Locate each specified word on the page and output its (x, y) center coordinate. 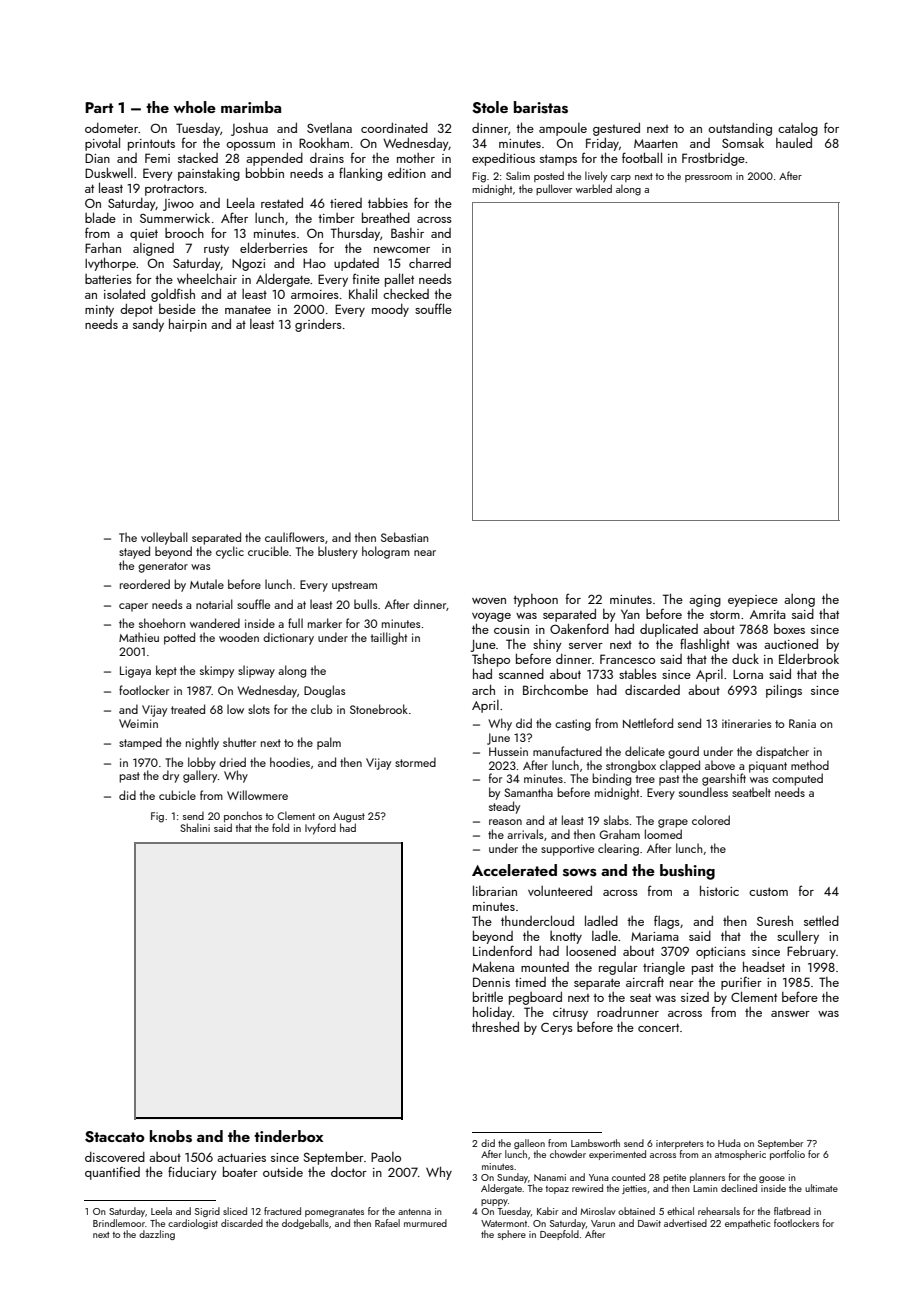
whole (194, 107)
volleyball (164, 538)
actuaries (241, 1157)
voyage (491, 617)
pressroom (708, 178)
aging (705, 601)
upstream (354, 586)
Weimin (138, 723)
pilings (784, 691)
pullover (554, 189)
